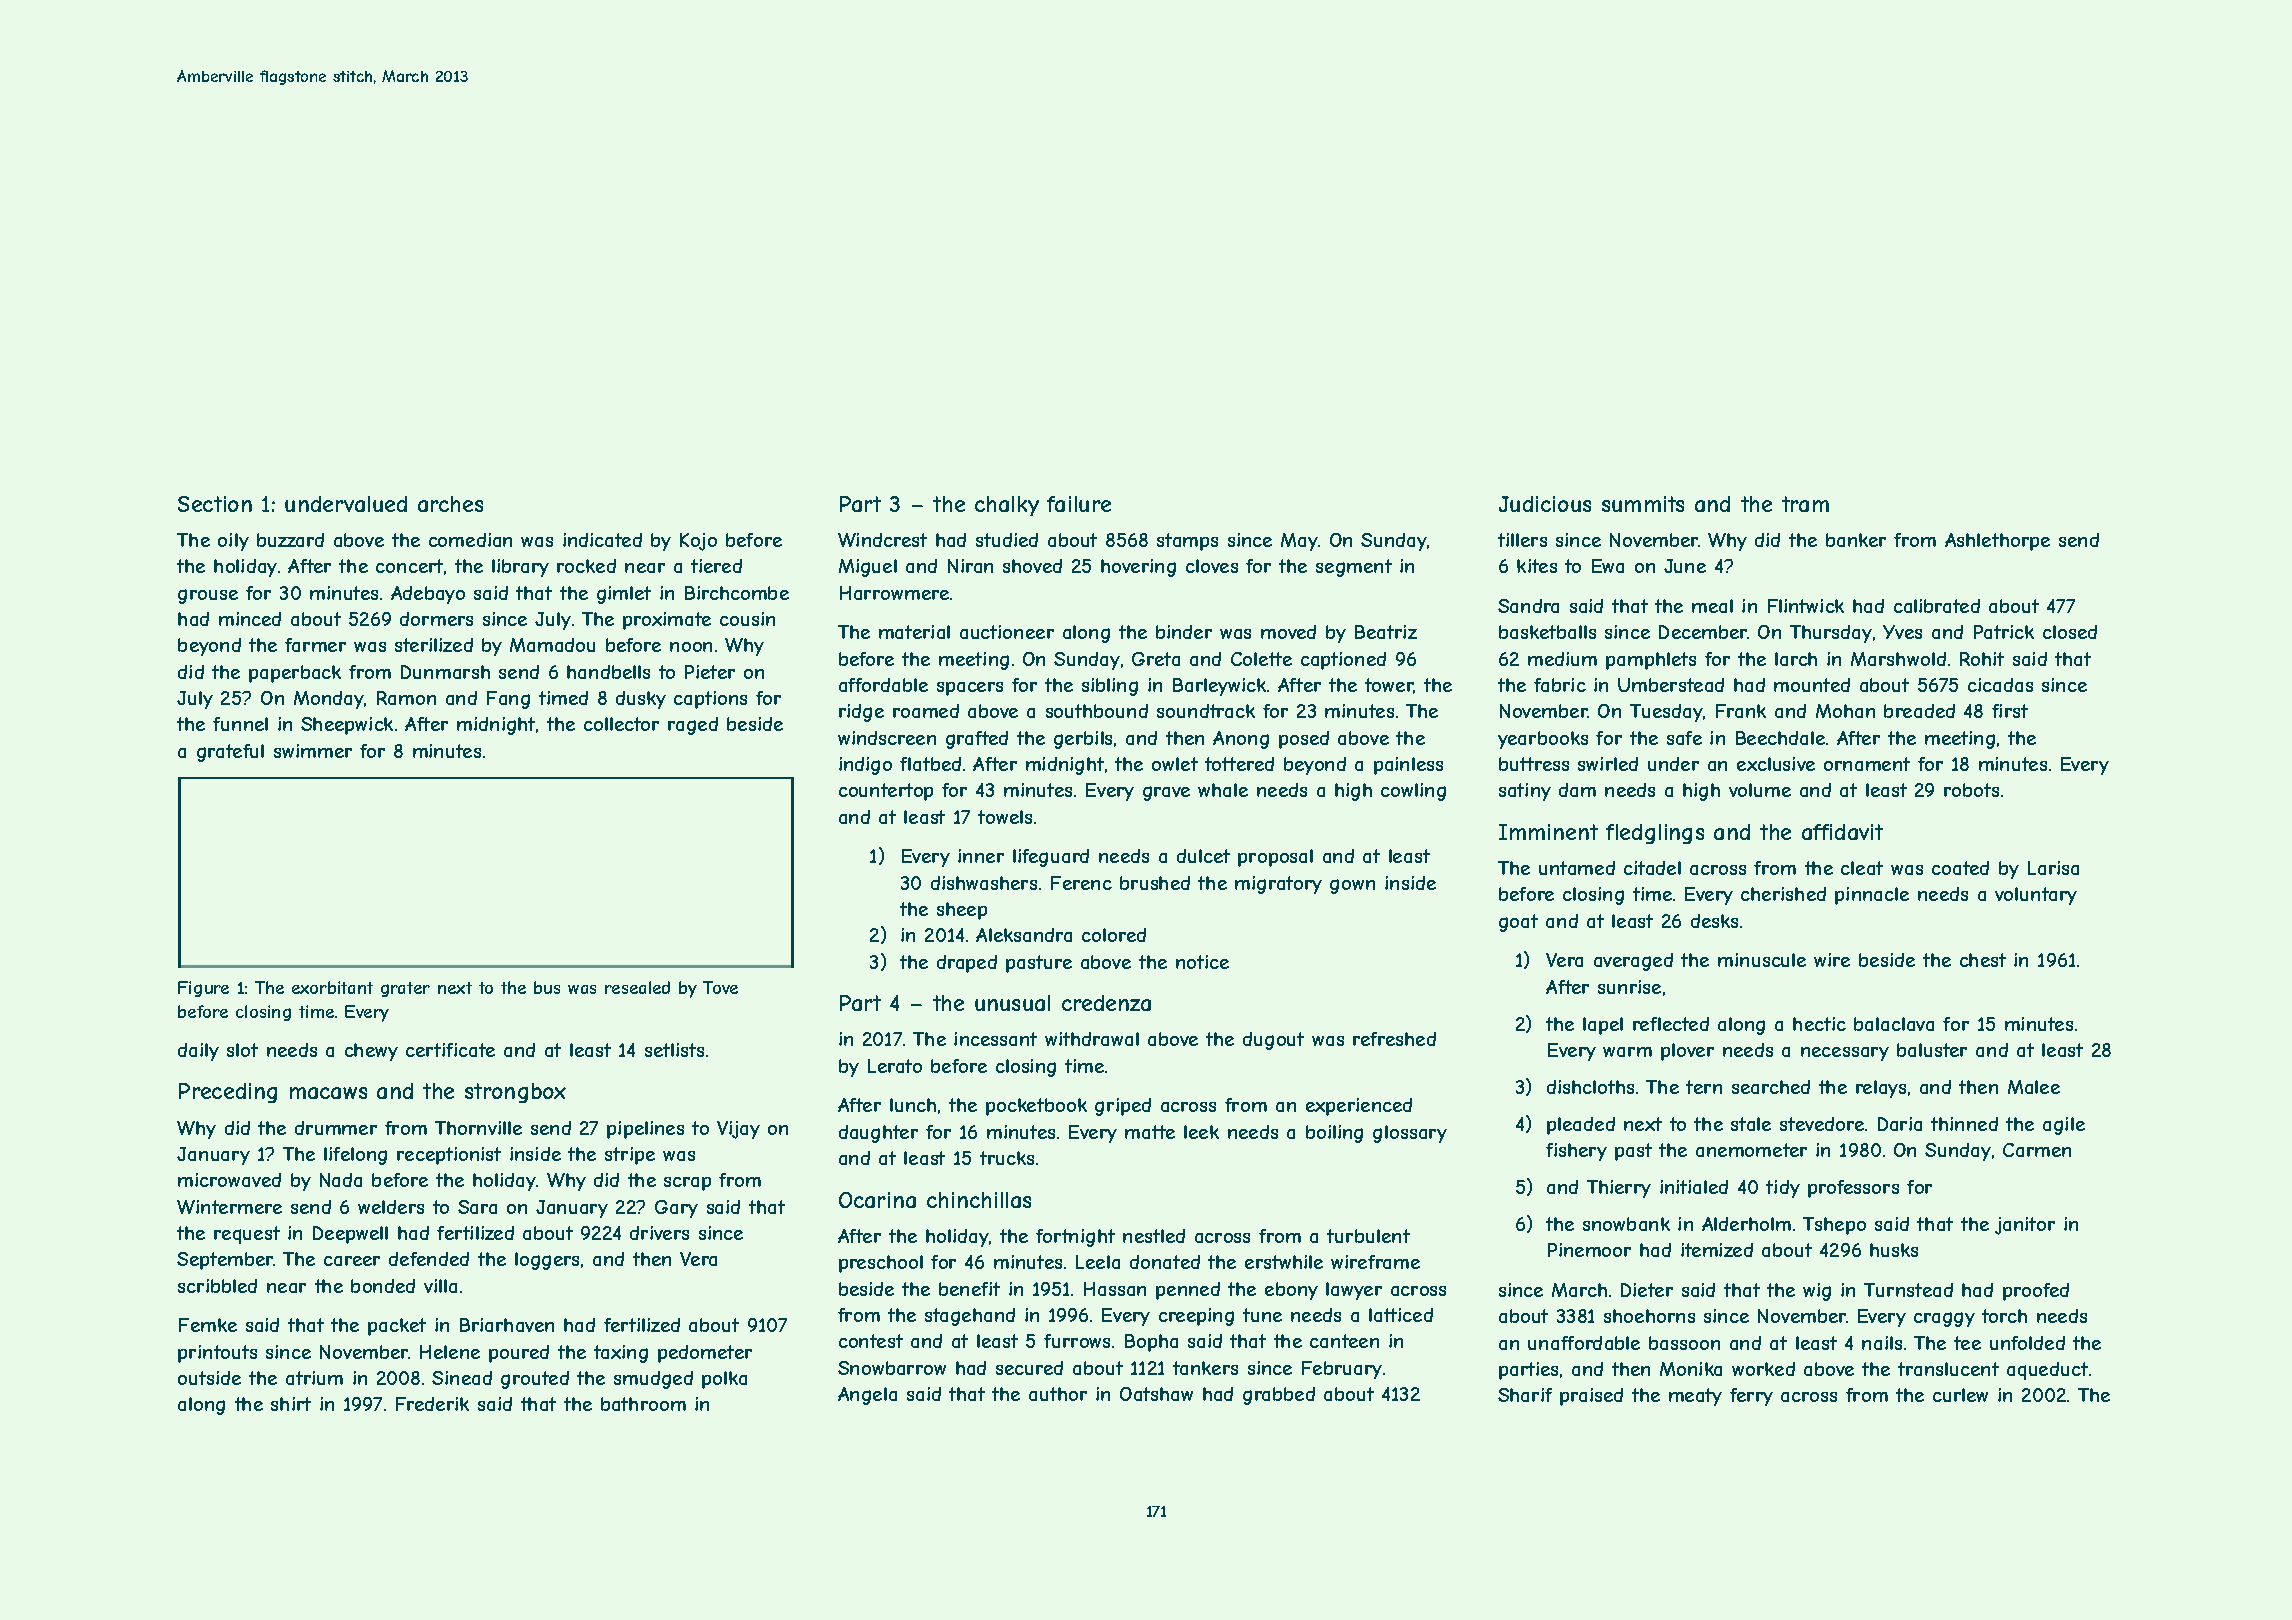  I want to click on griped, so click(1123, 1107).
